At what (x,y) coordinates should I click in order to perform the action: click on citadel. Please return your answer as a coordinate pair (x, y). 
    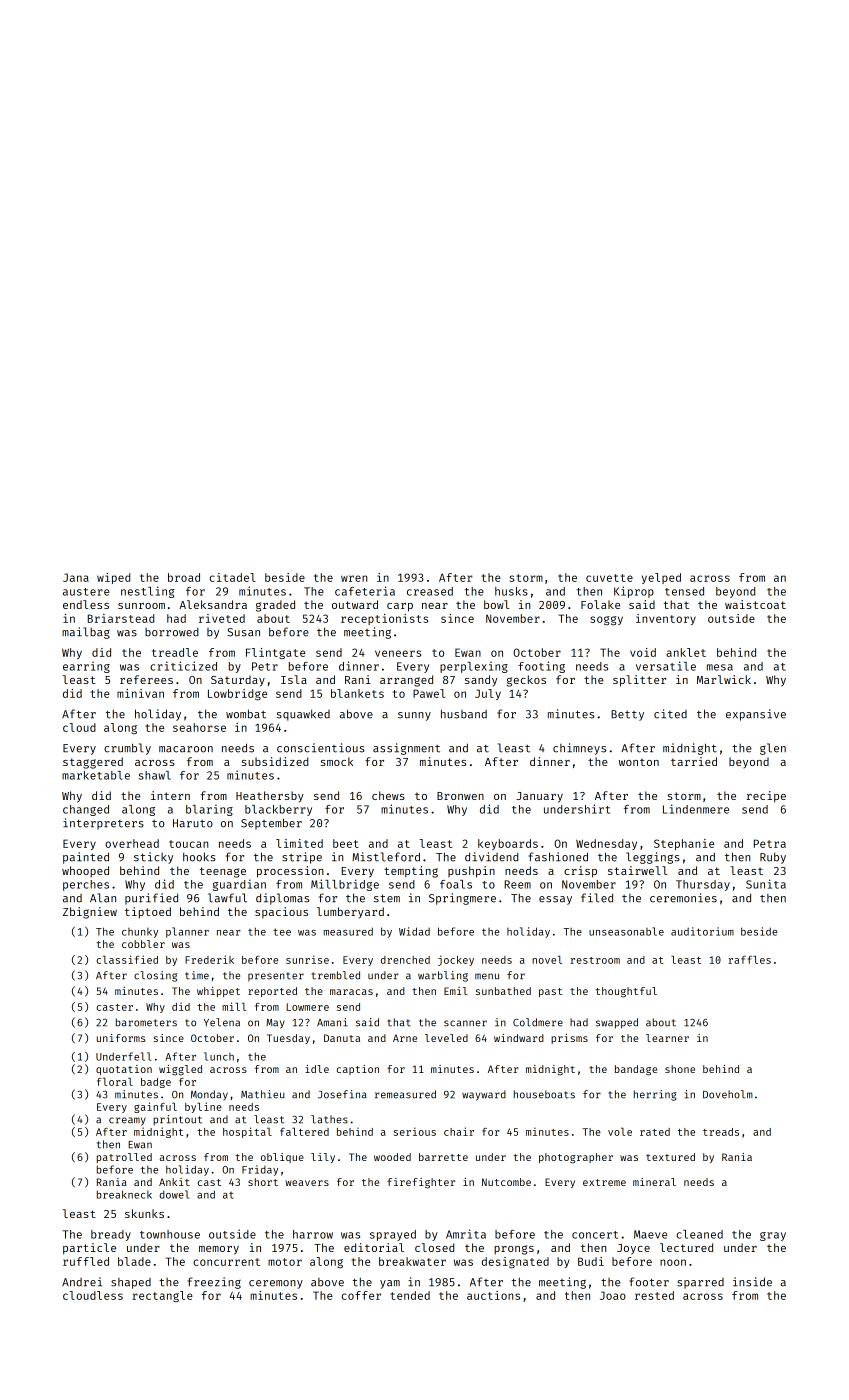
    Looking at the image, I should click on (232, 577).
